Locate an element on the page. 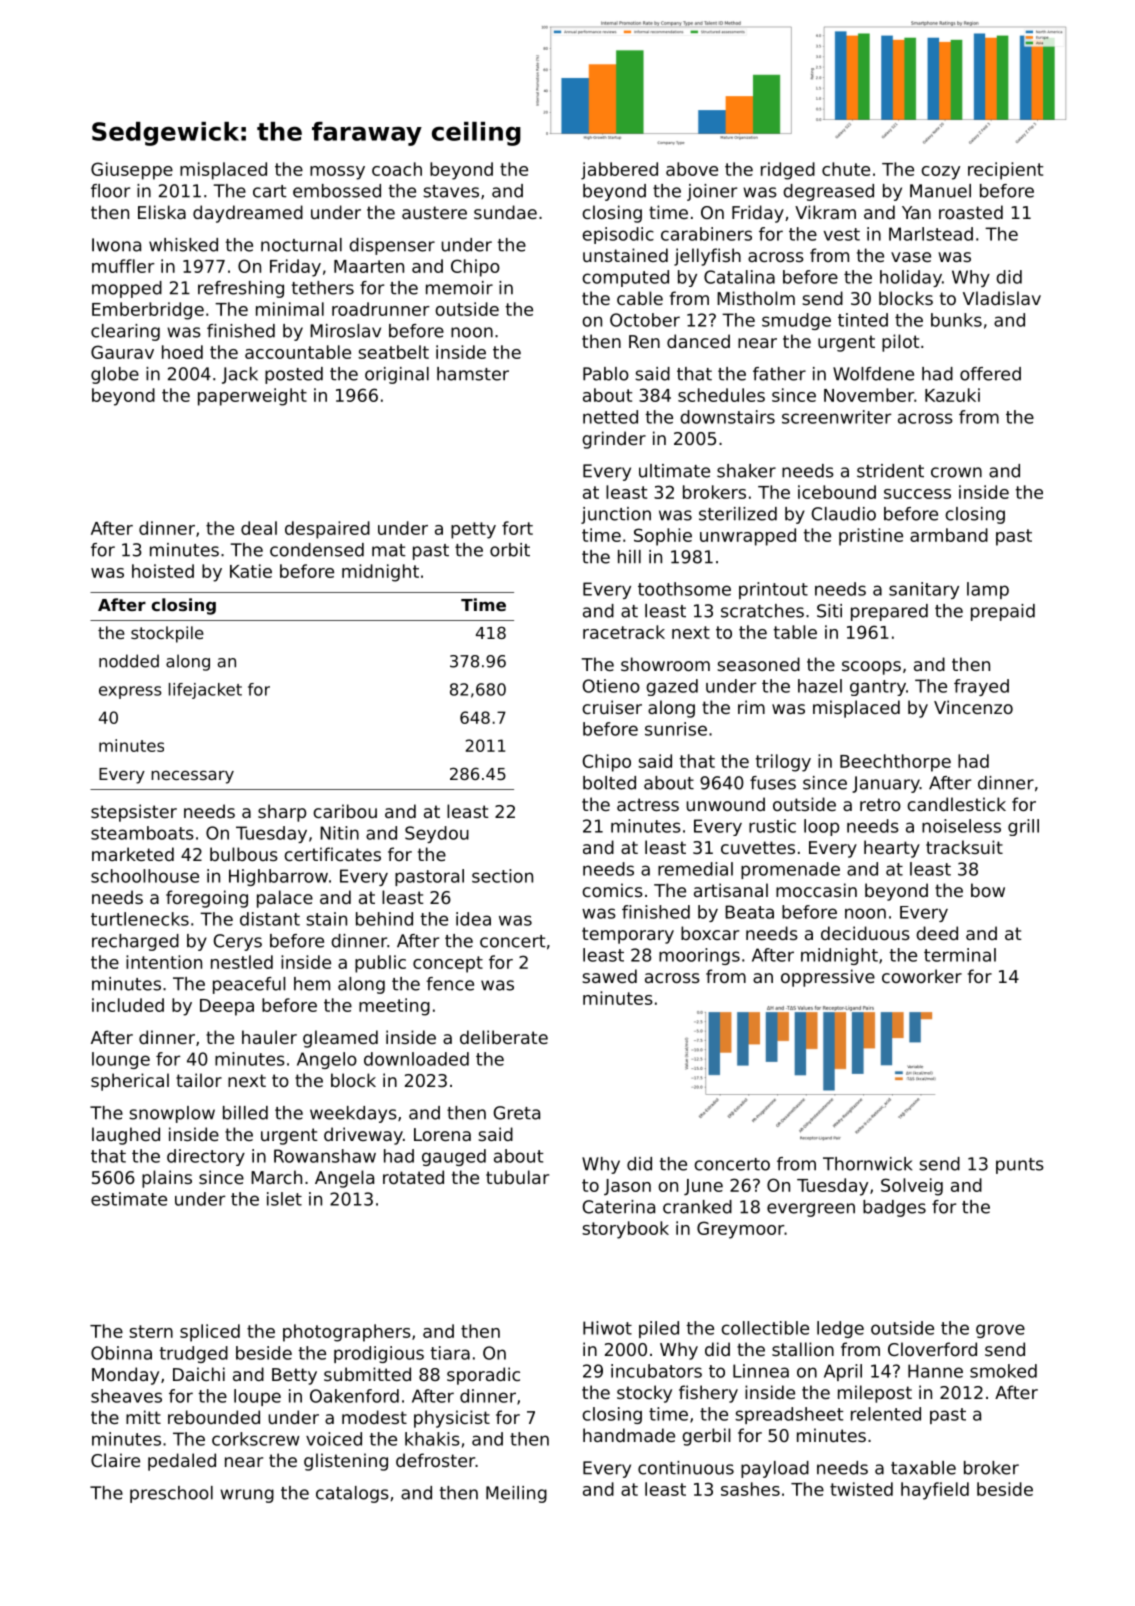 The width and height of the document is (1135, 1606). whisked is located at coordinates (183, 245).
